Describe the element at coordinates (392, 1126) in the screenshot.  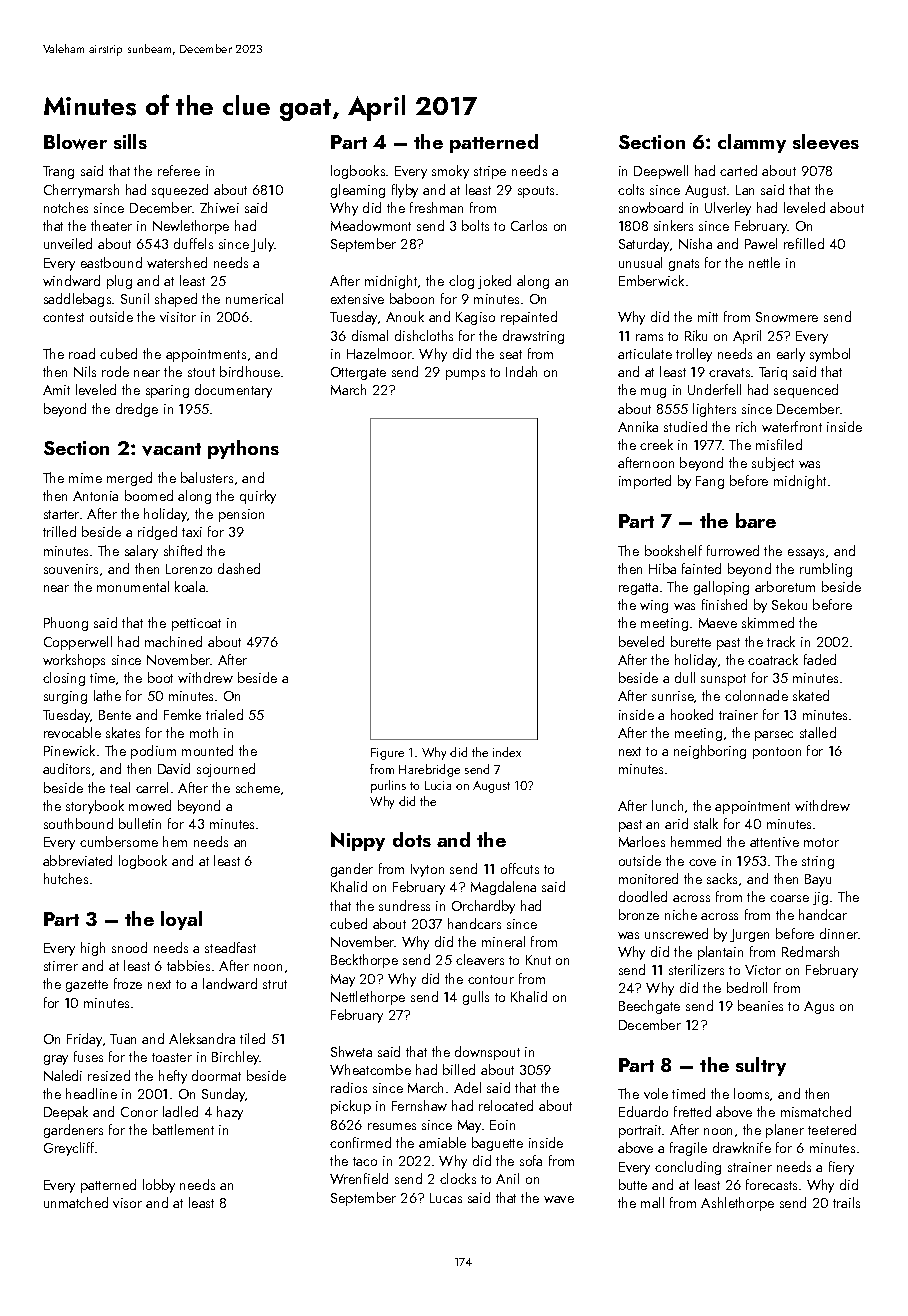
I see `resumes` at that location.
